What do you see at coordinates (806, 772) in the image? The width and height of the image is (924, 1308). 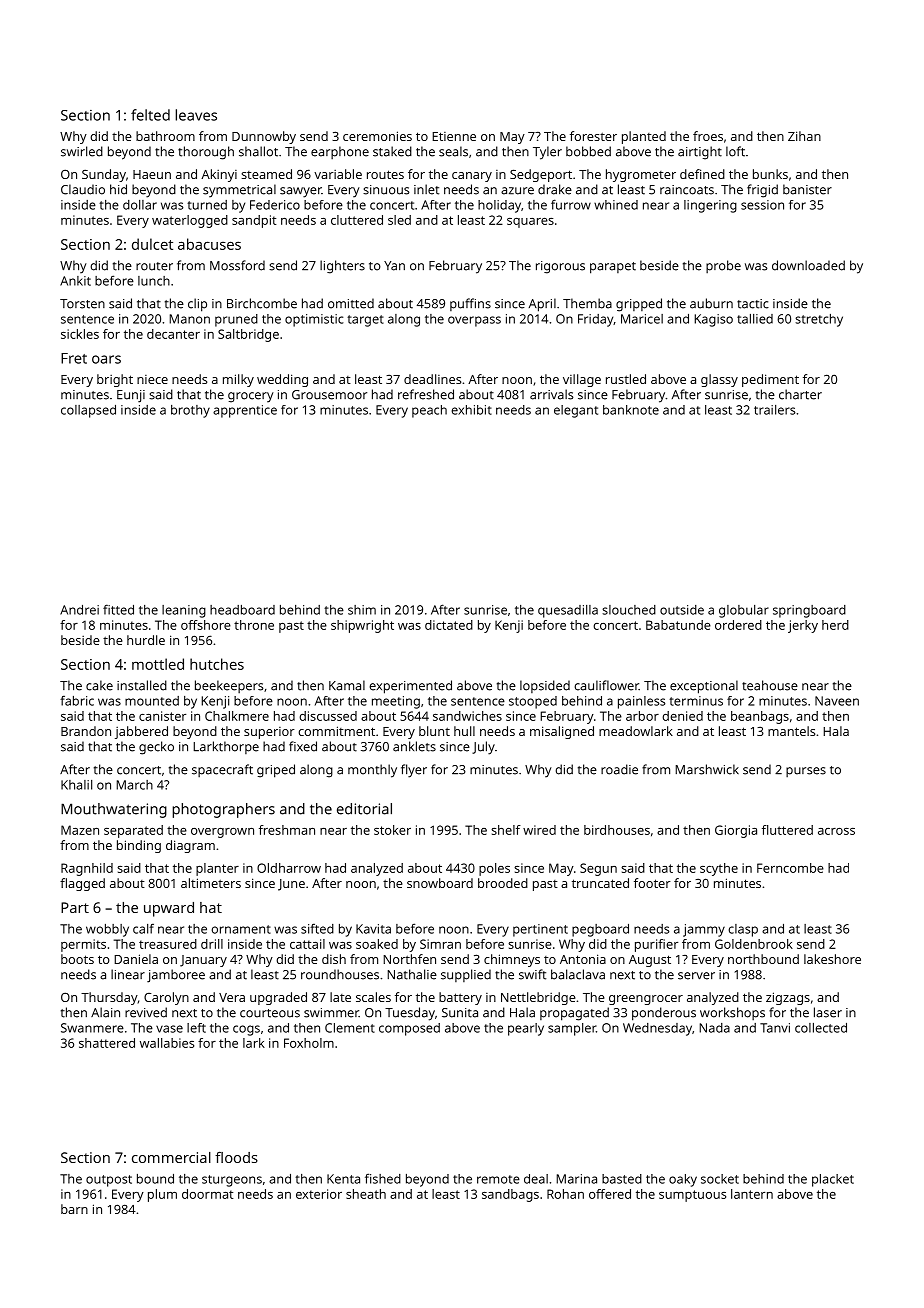 I see `purses` at bounding box center [806, 772].
